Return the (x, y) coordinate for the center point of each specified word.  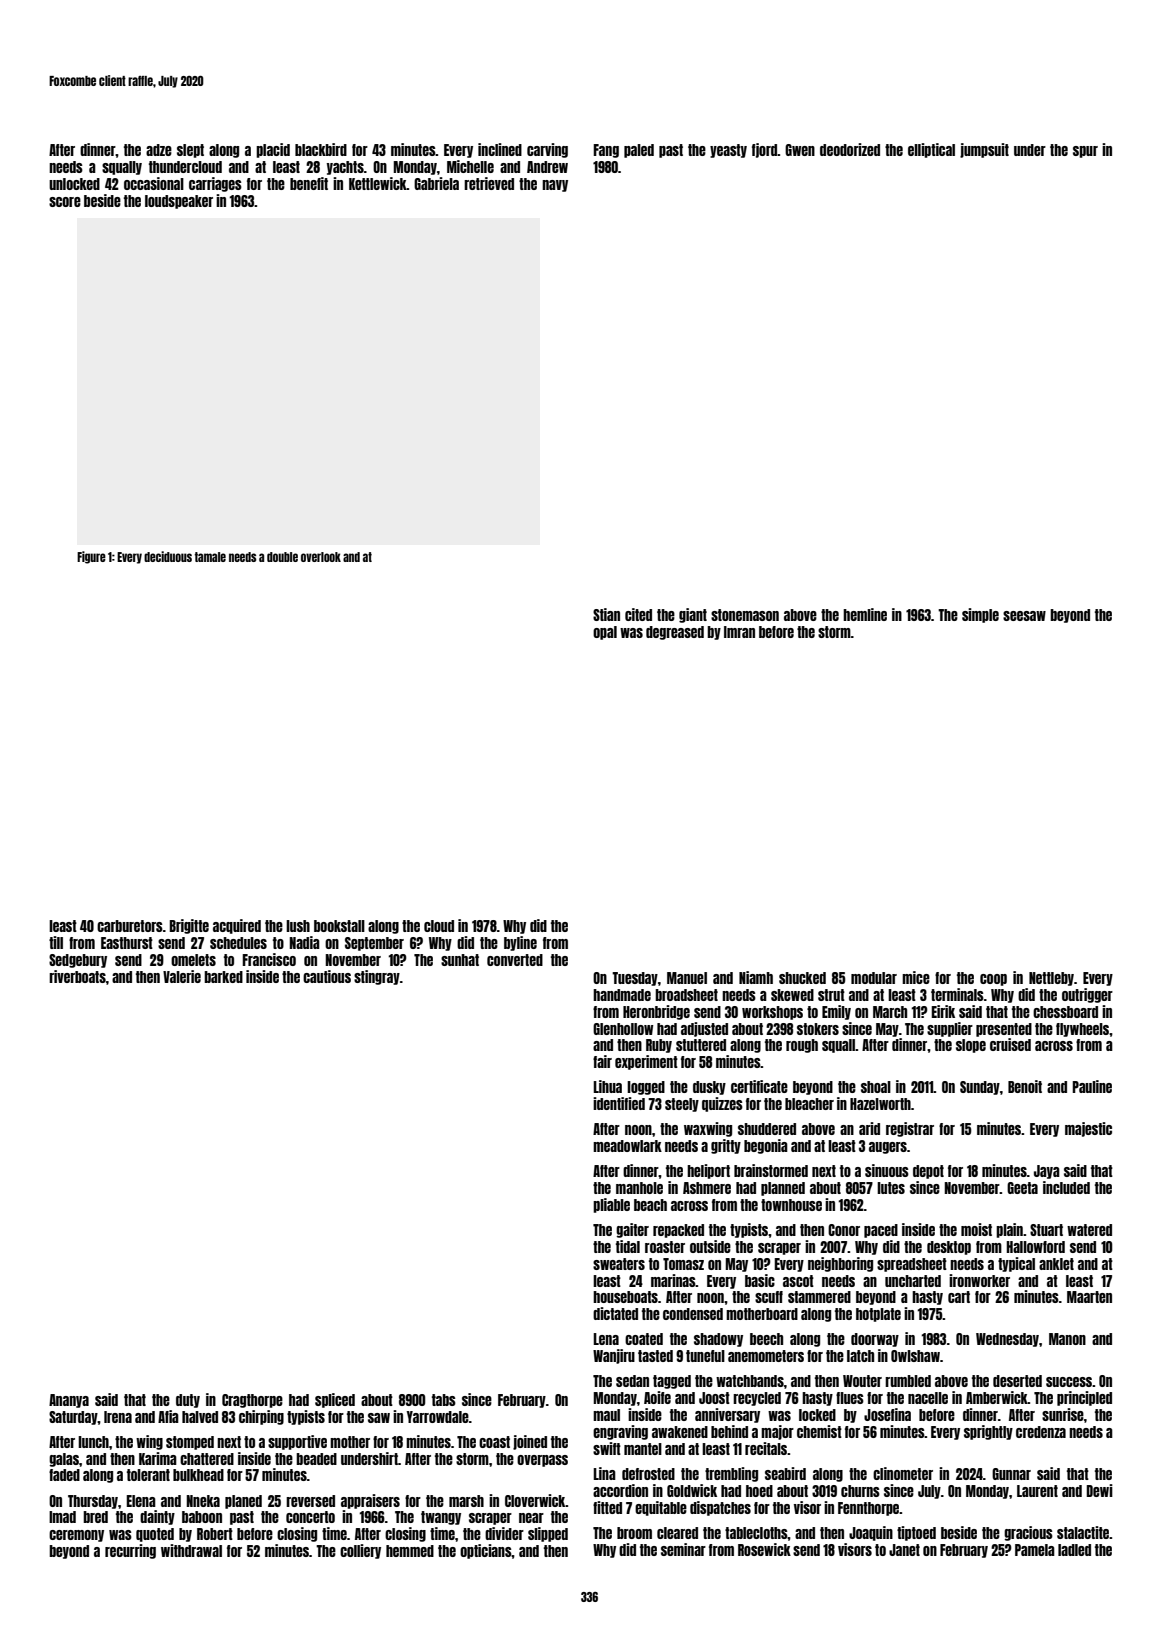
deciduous (168, 556)
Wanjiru (614, 1356)
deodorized (850, 149)
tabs (444, 1400)
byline (520, 943)
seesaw (1024, 616)
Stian (606, 614)
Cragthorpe (252, 1401)
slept (190, 151)
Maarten (1089, 1297)
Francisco (269, 959)
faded (64, 1475)
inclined (500, 149)
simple (980, 615)
